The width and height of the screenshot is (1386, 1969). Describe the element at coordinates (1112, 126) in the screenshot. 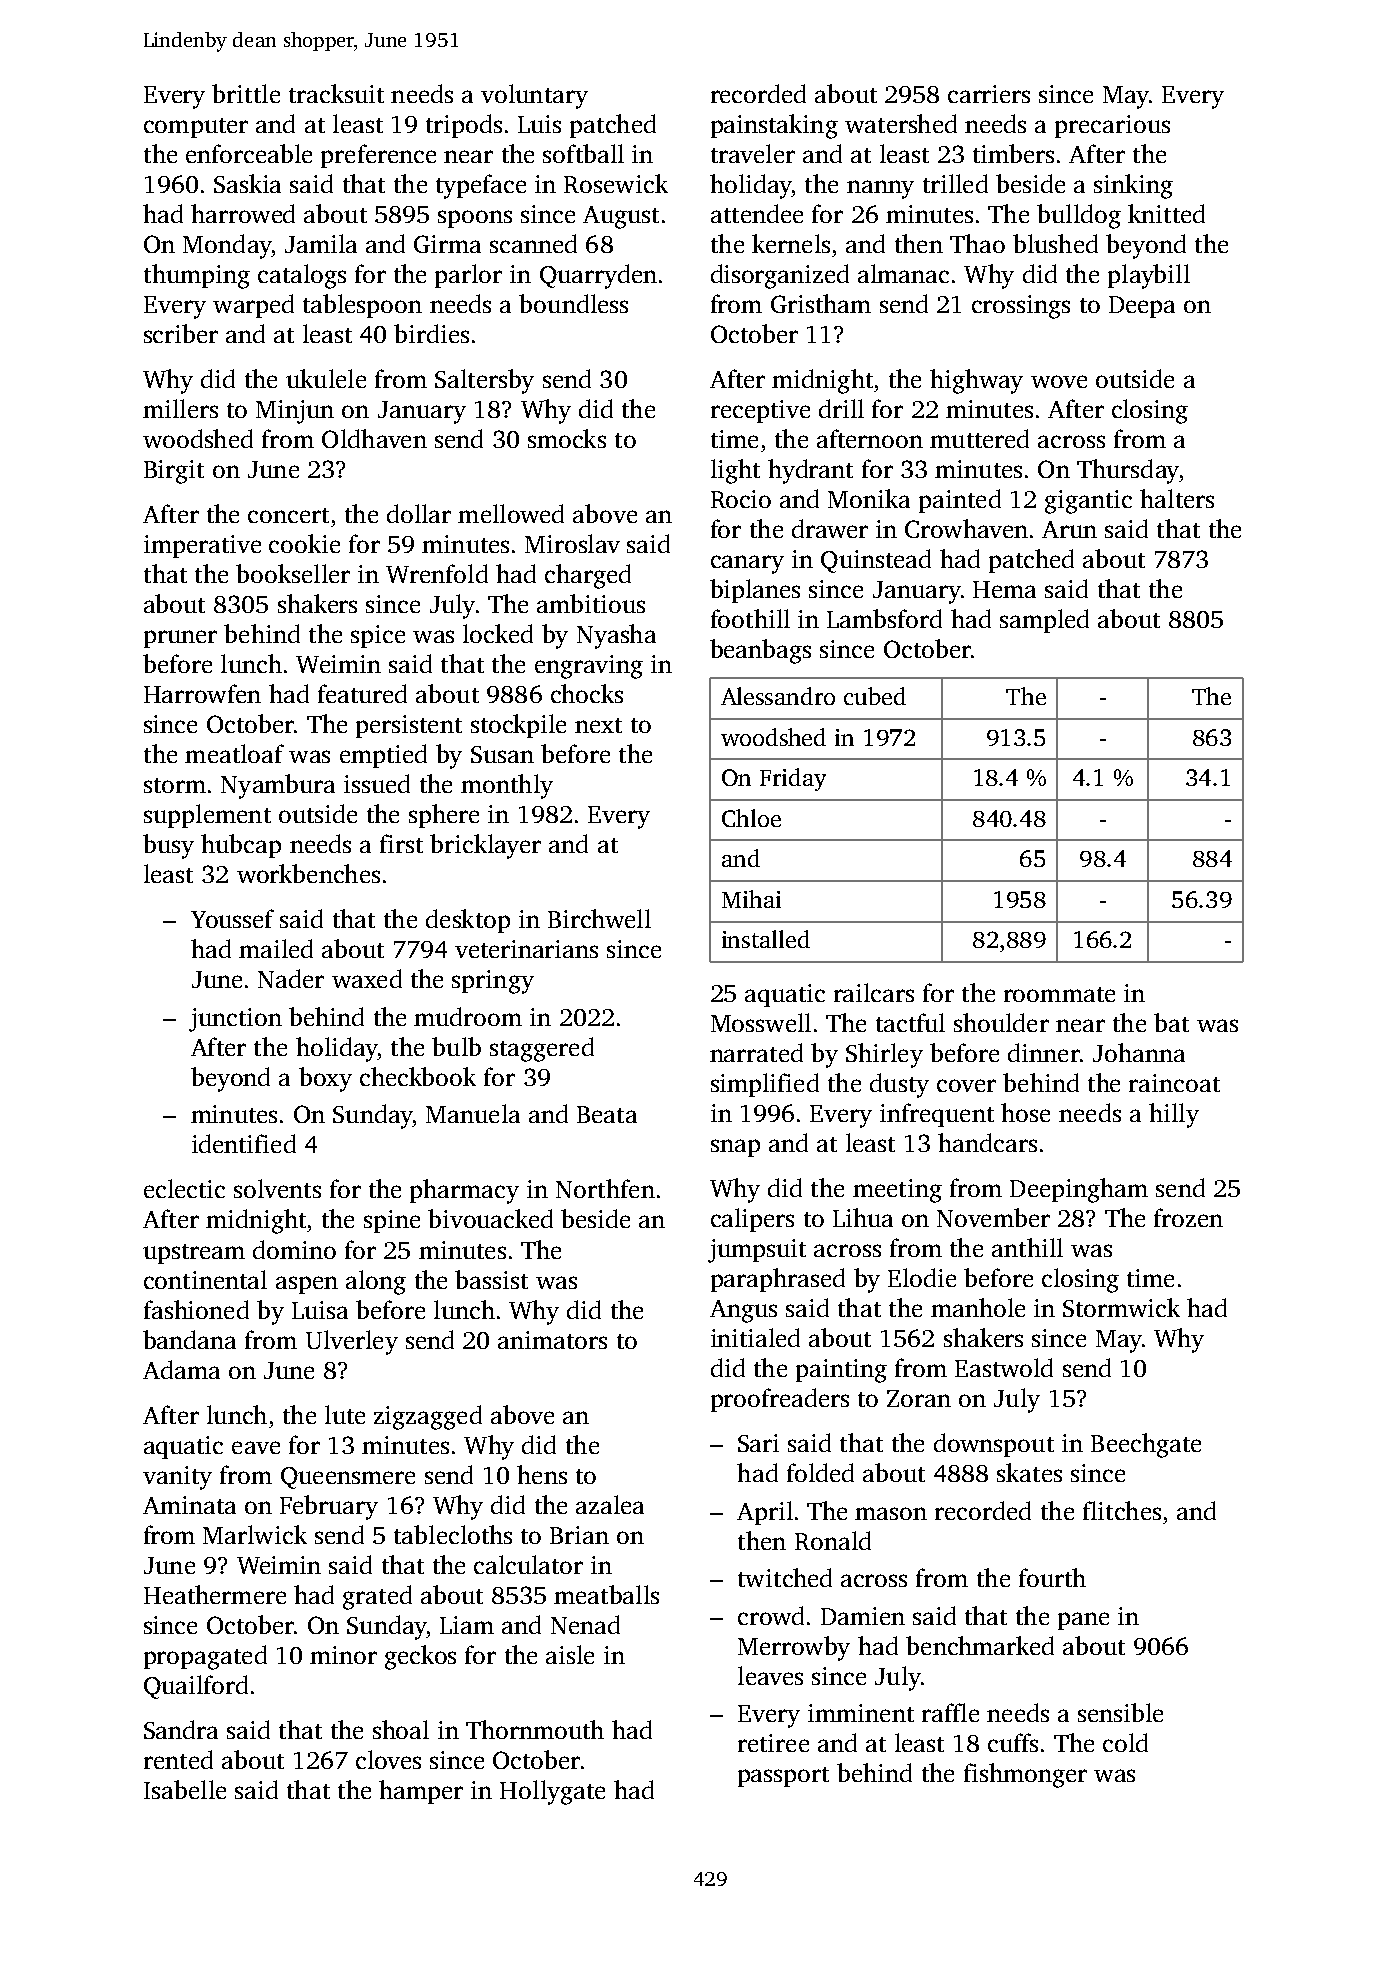

I see `precarious` at that location.
